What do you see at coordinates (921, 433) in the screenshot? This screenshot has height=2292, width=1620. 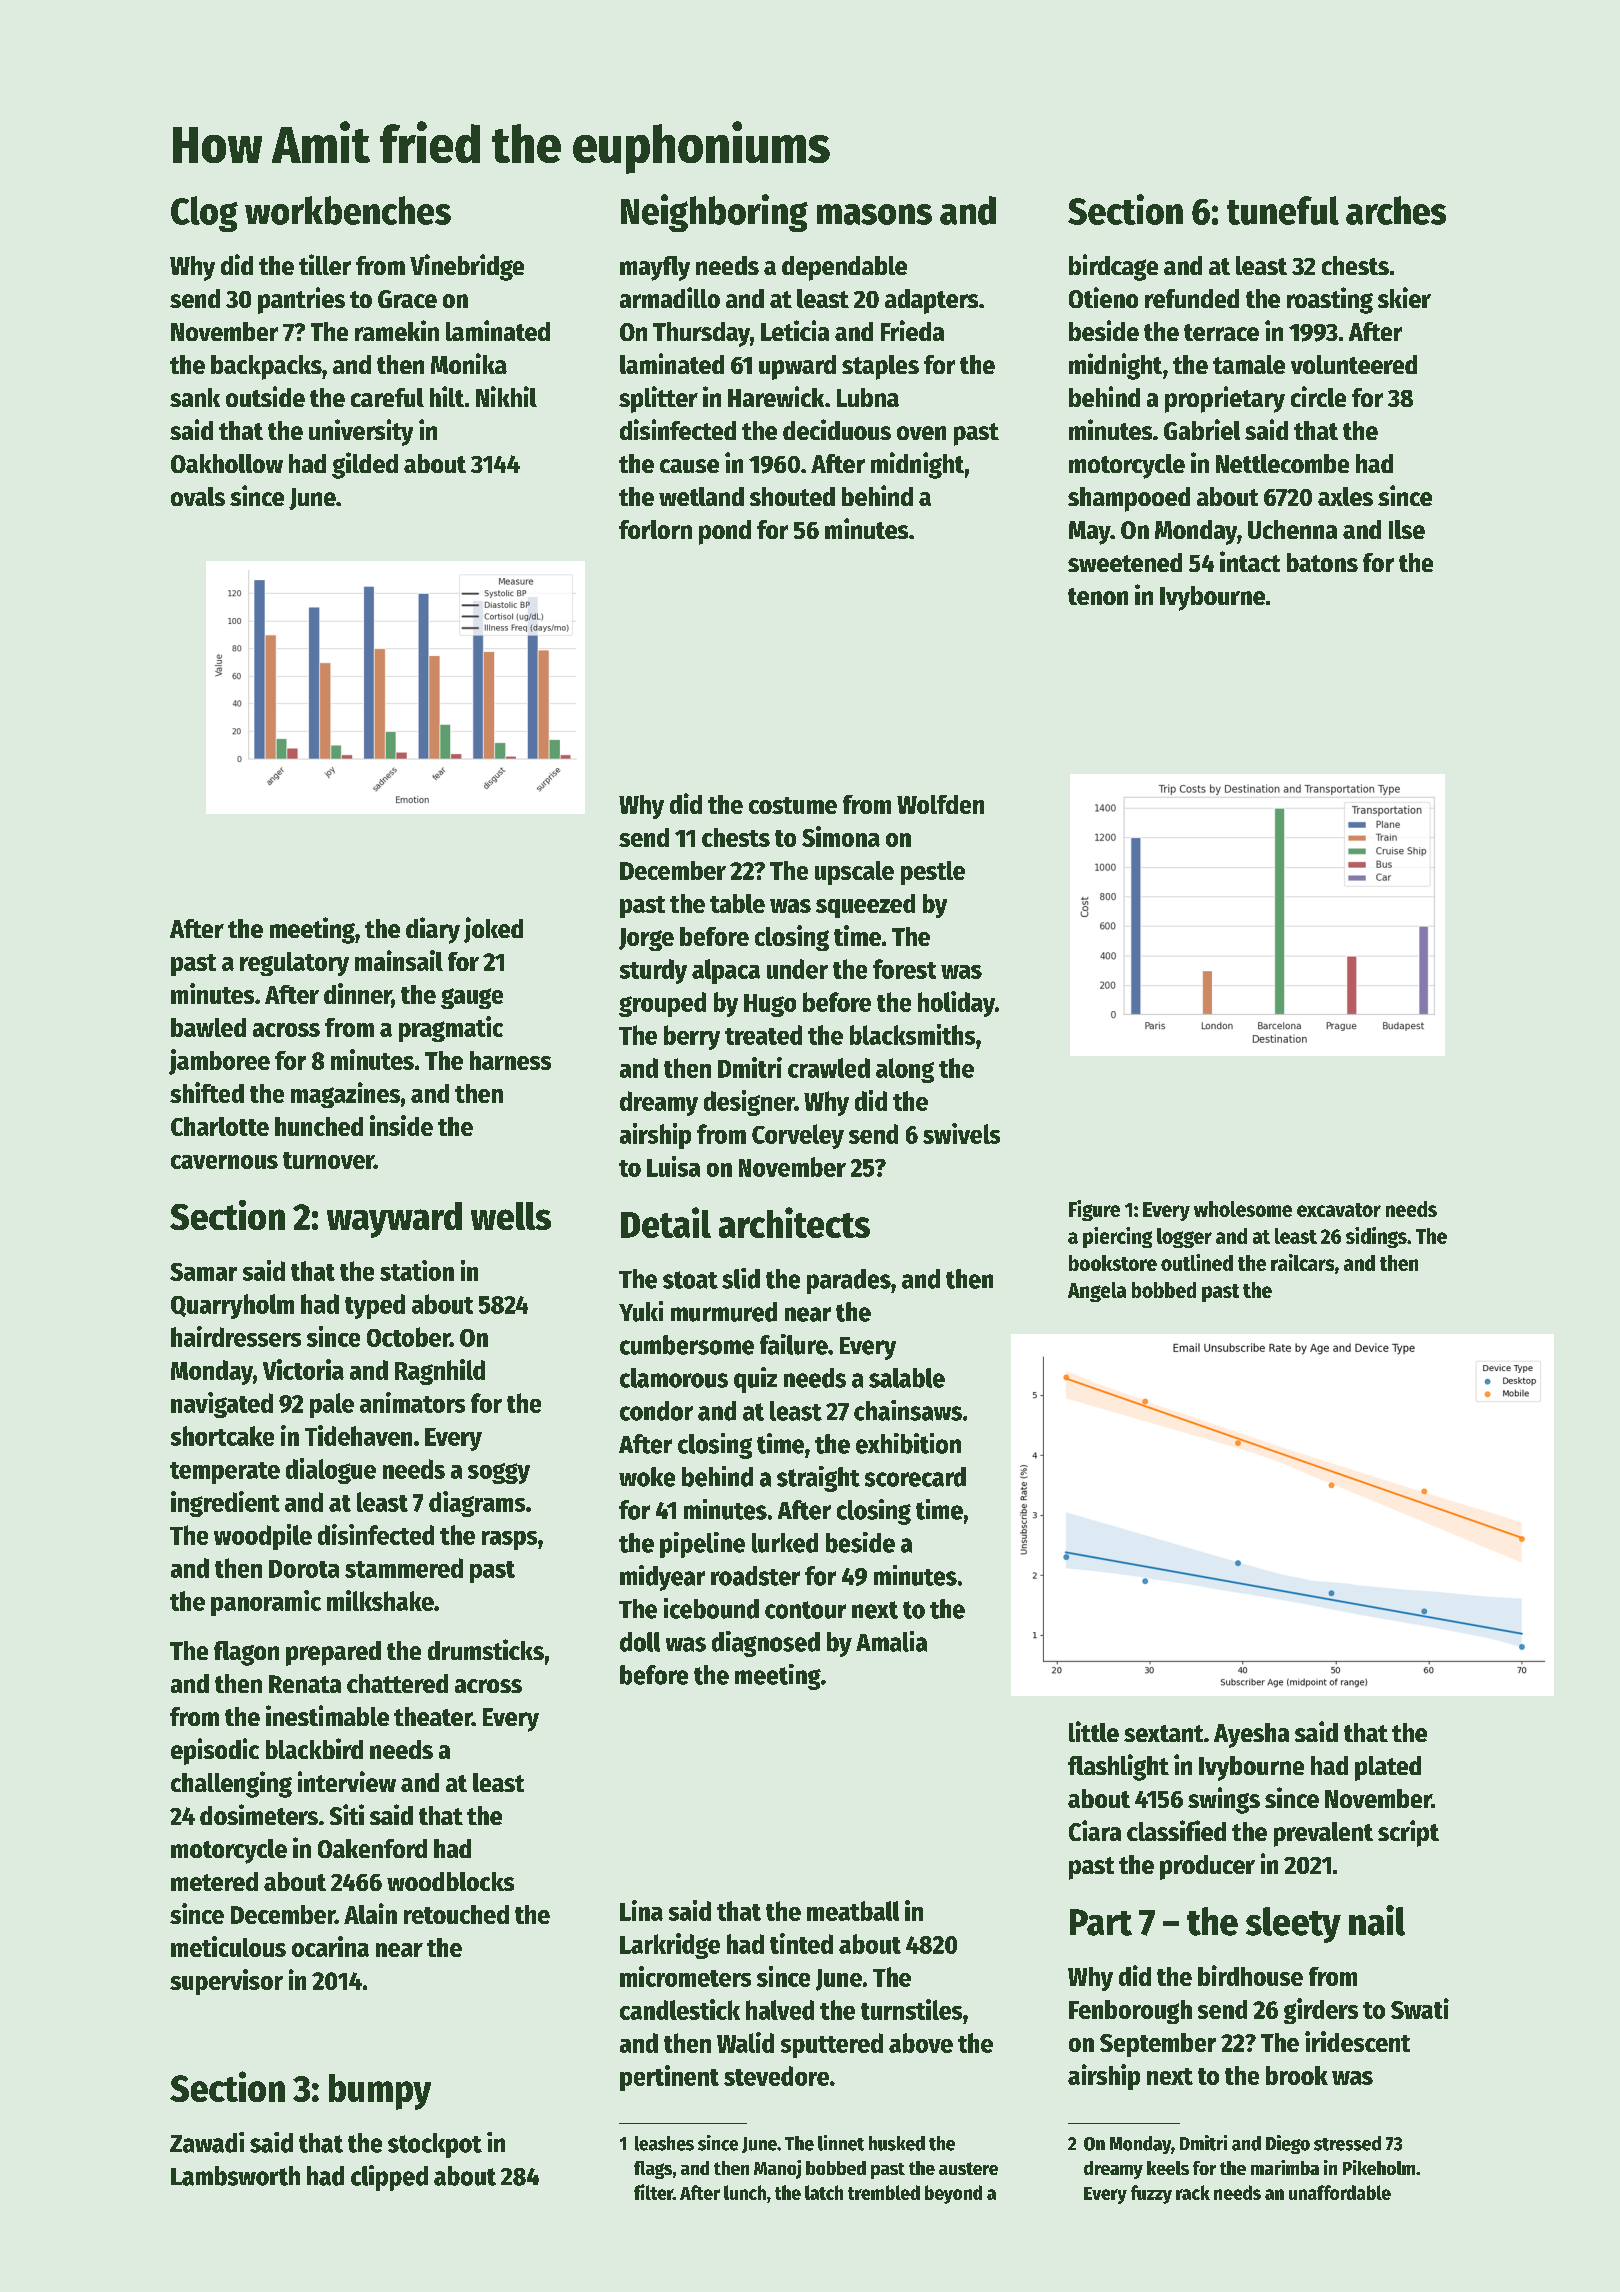 I see `oven` at bounding box center [921, 433].
